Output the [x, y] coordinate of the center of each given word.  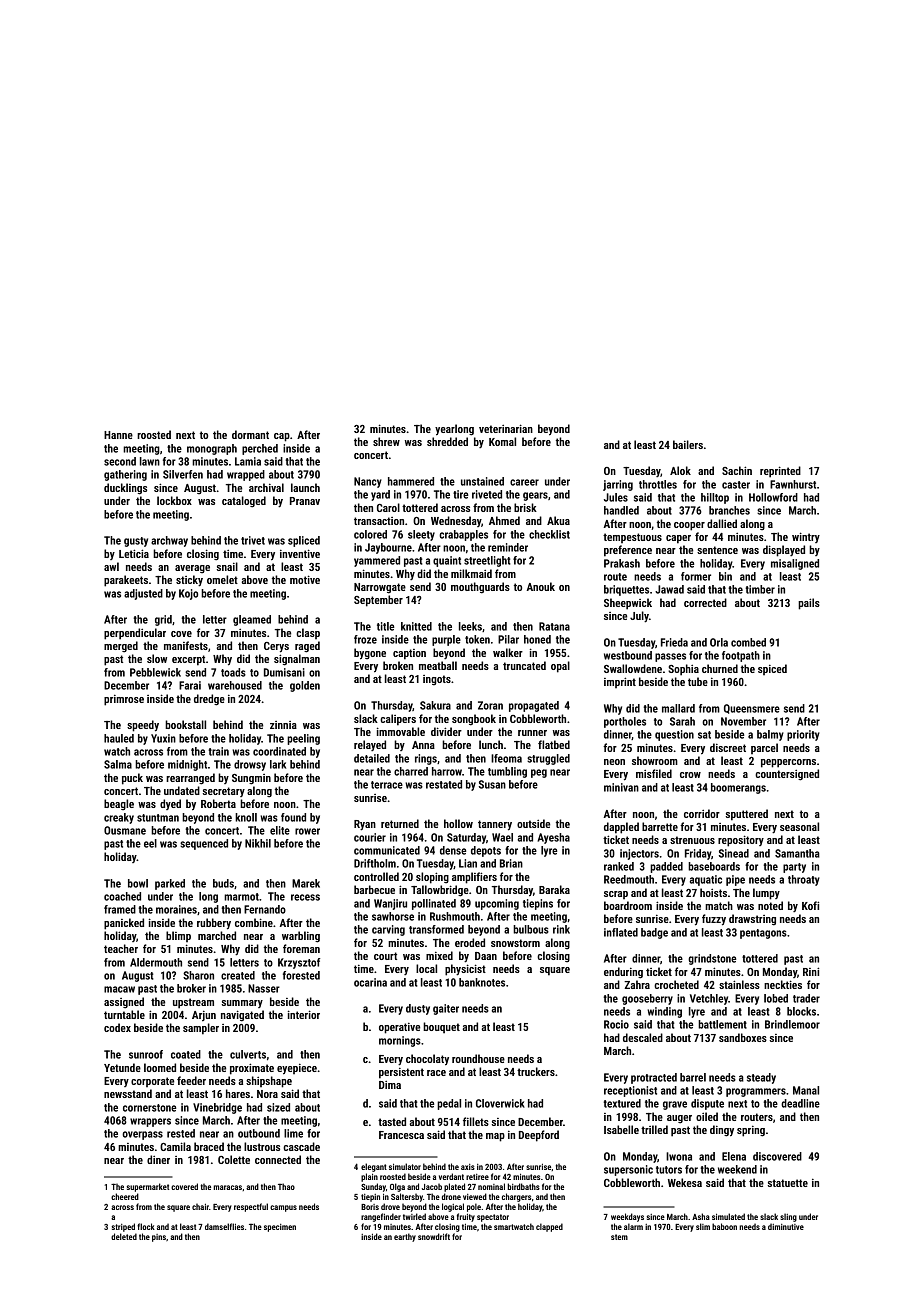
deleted [124, 1236]
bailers [688, 444]
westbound [628, 655]
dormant [250, 434]
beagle [119, 805]
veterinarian [506, 428]
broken [398, 665]
